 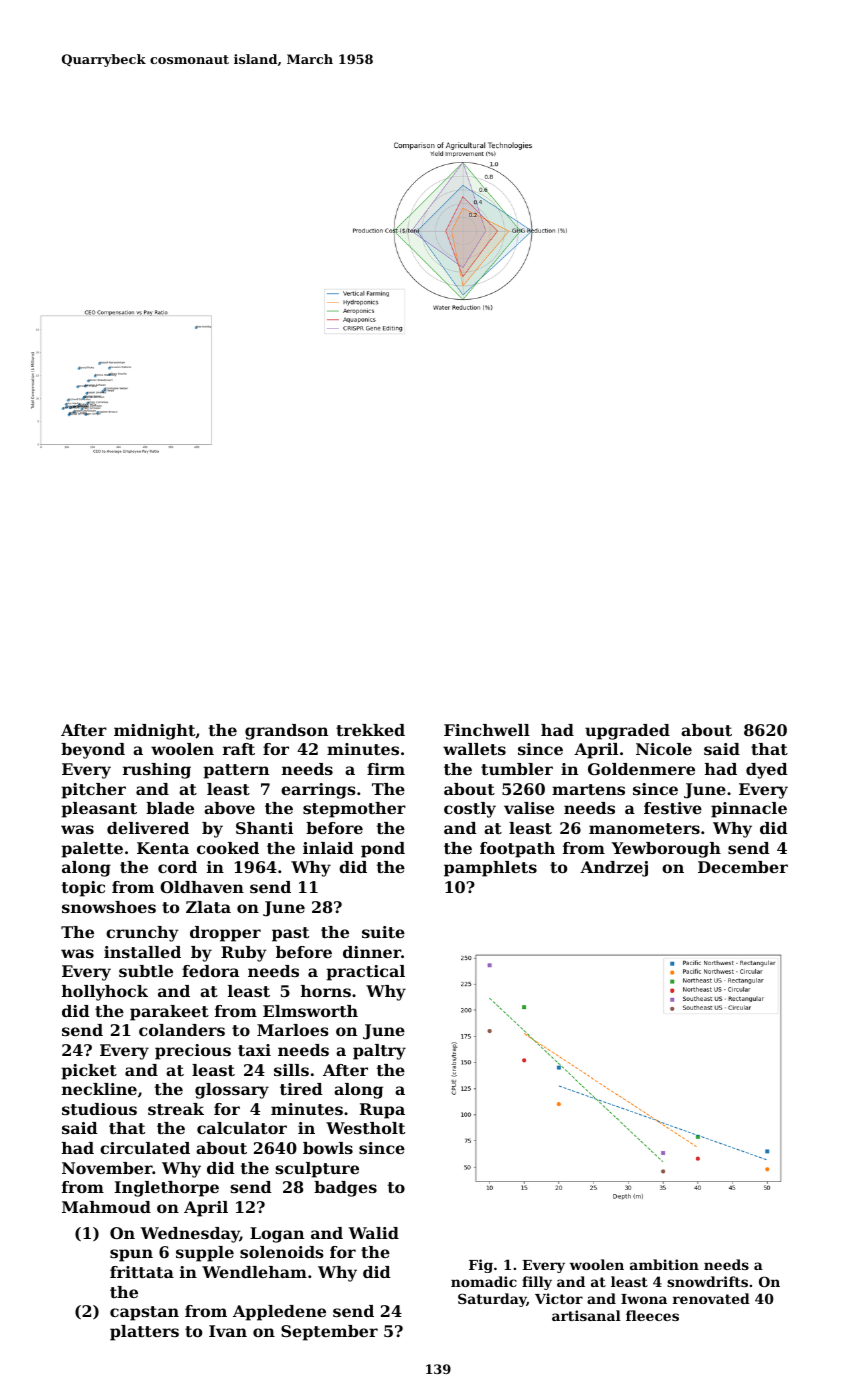 What do you see at coordinates (328, 848) in the document?
I see `inlaid` at bounding box center [328, 848].
